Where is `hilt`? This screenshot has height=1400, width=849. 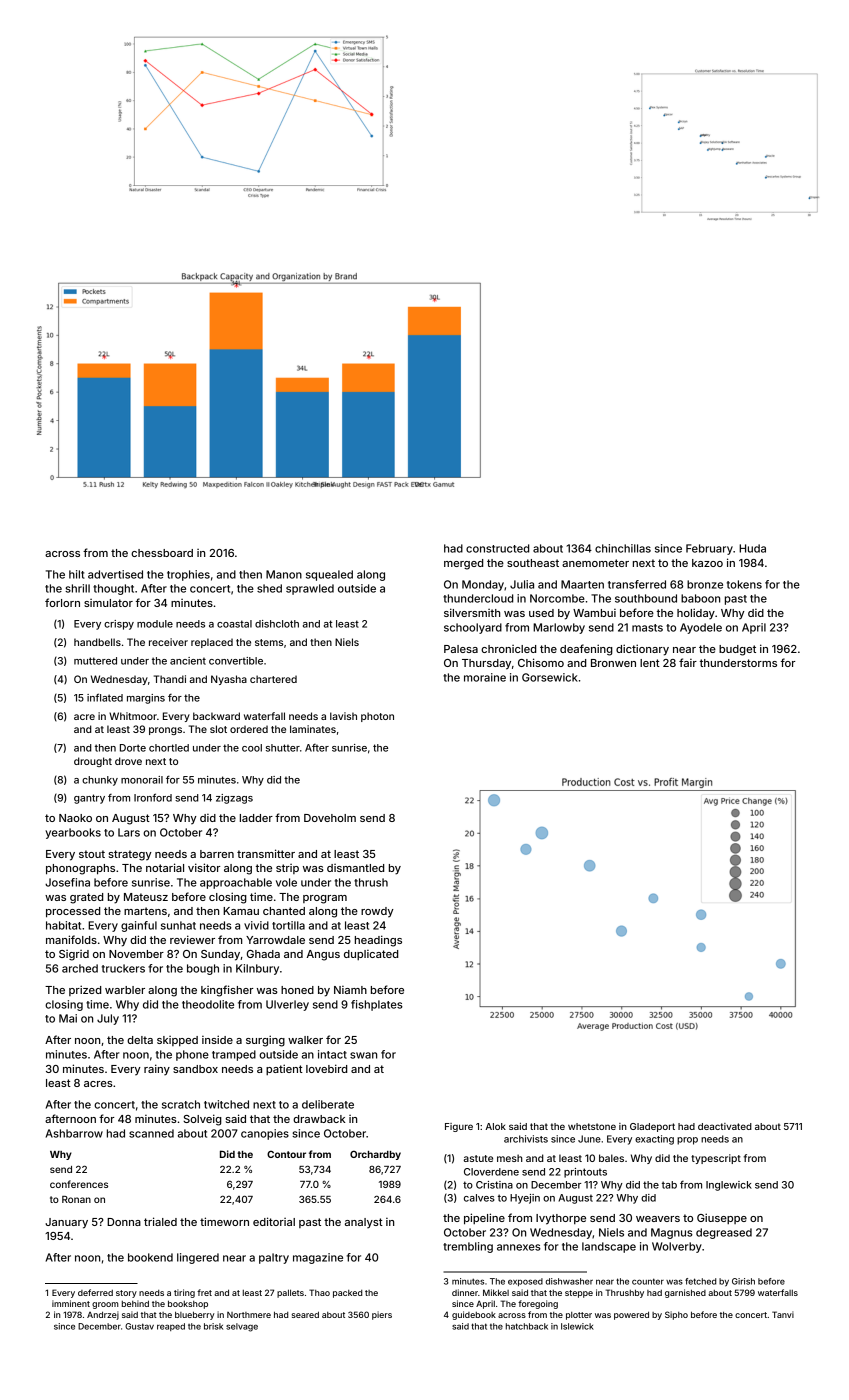 hilt is located at coordinates (77, 574).
